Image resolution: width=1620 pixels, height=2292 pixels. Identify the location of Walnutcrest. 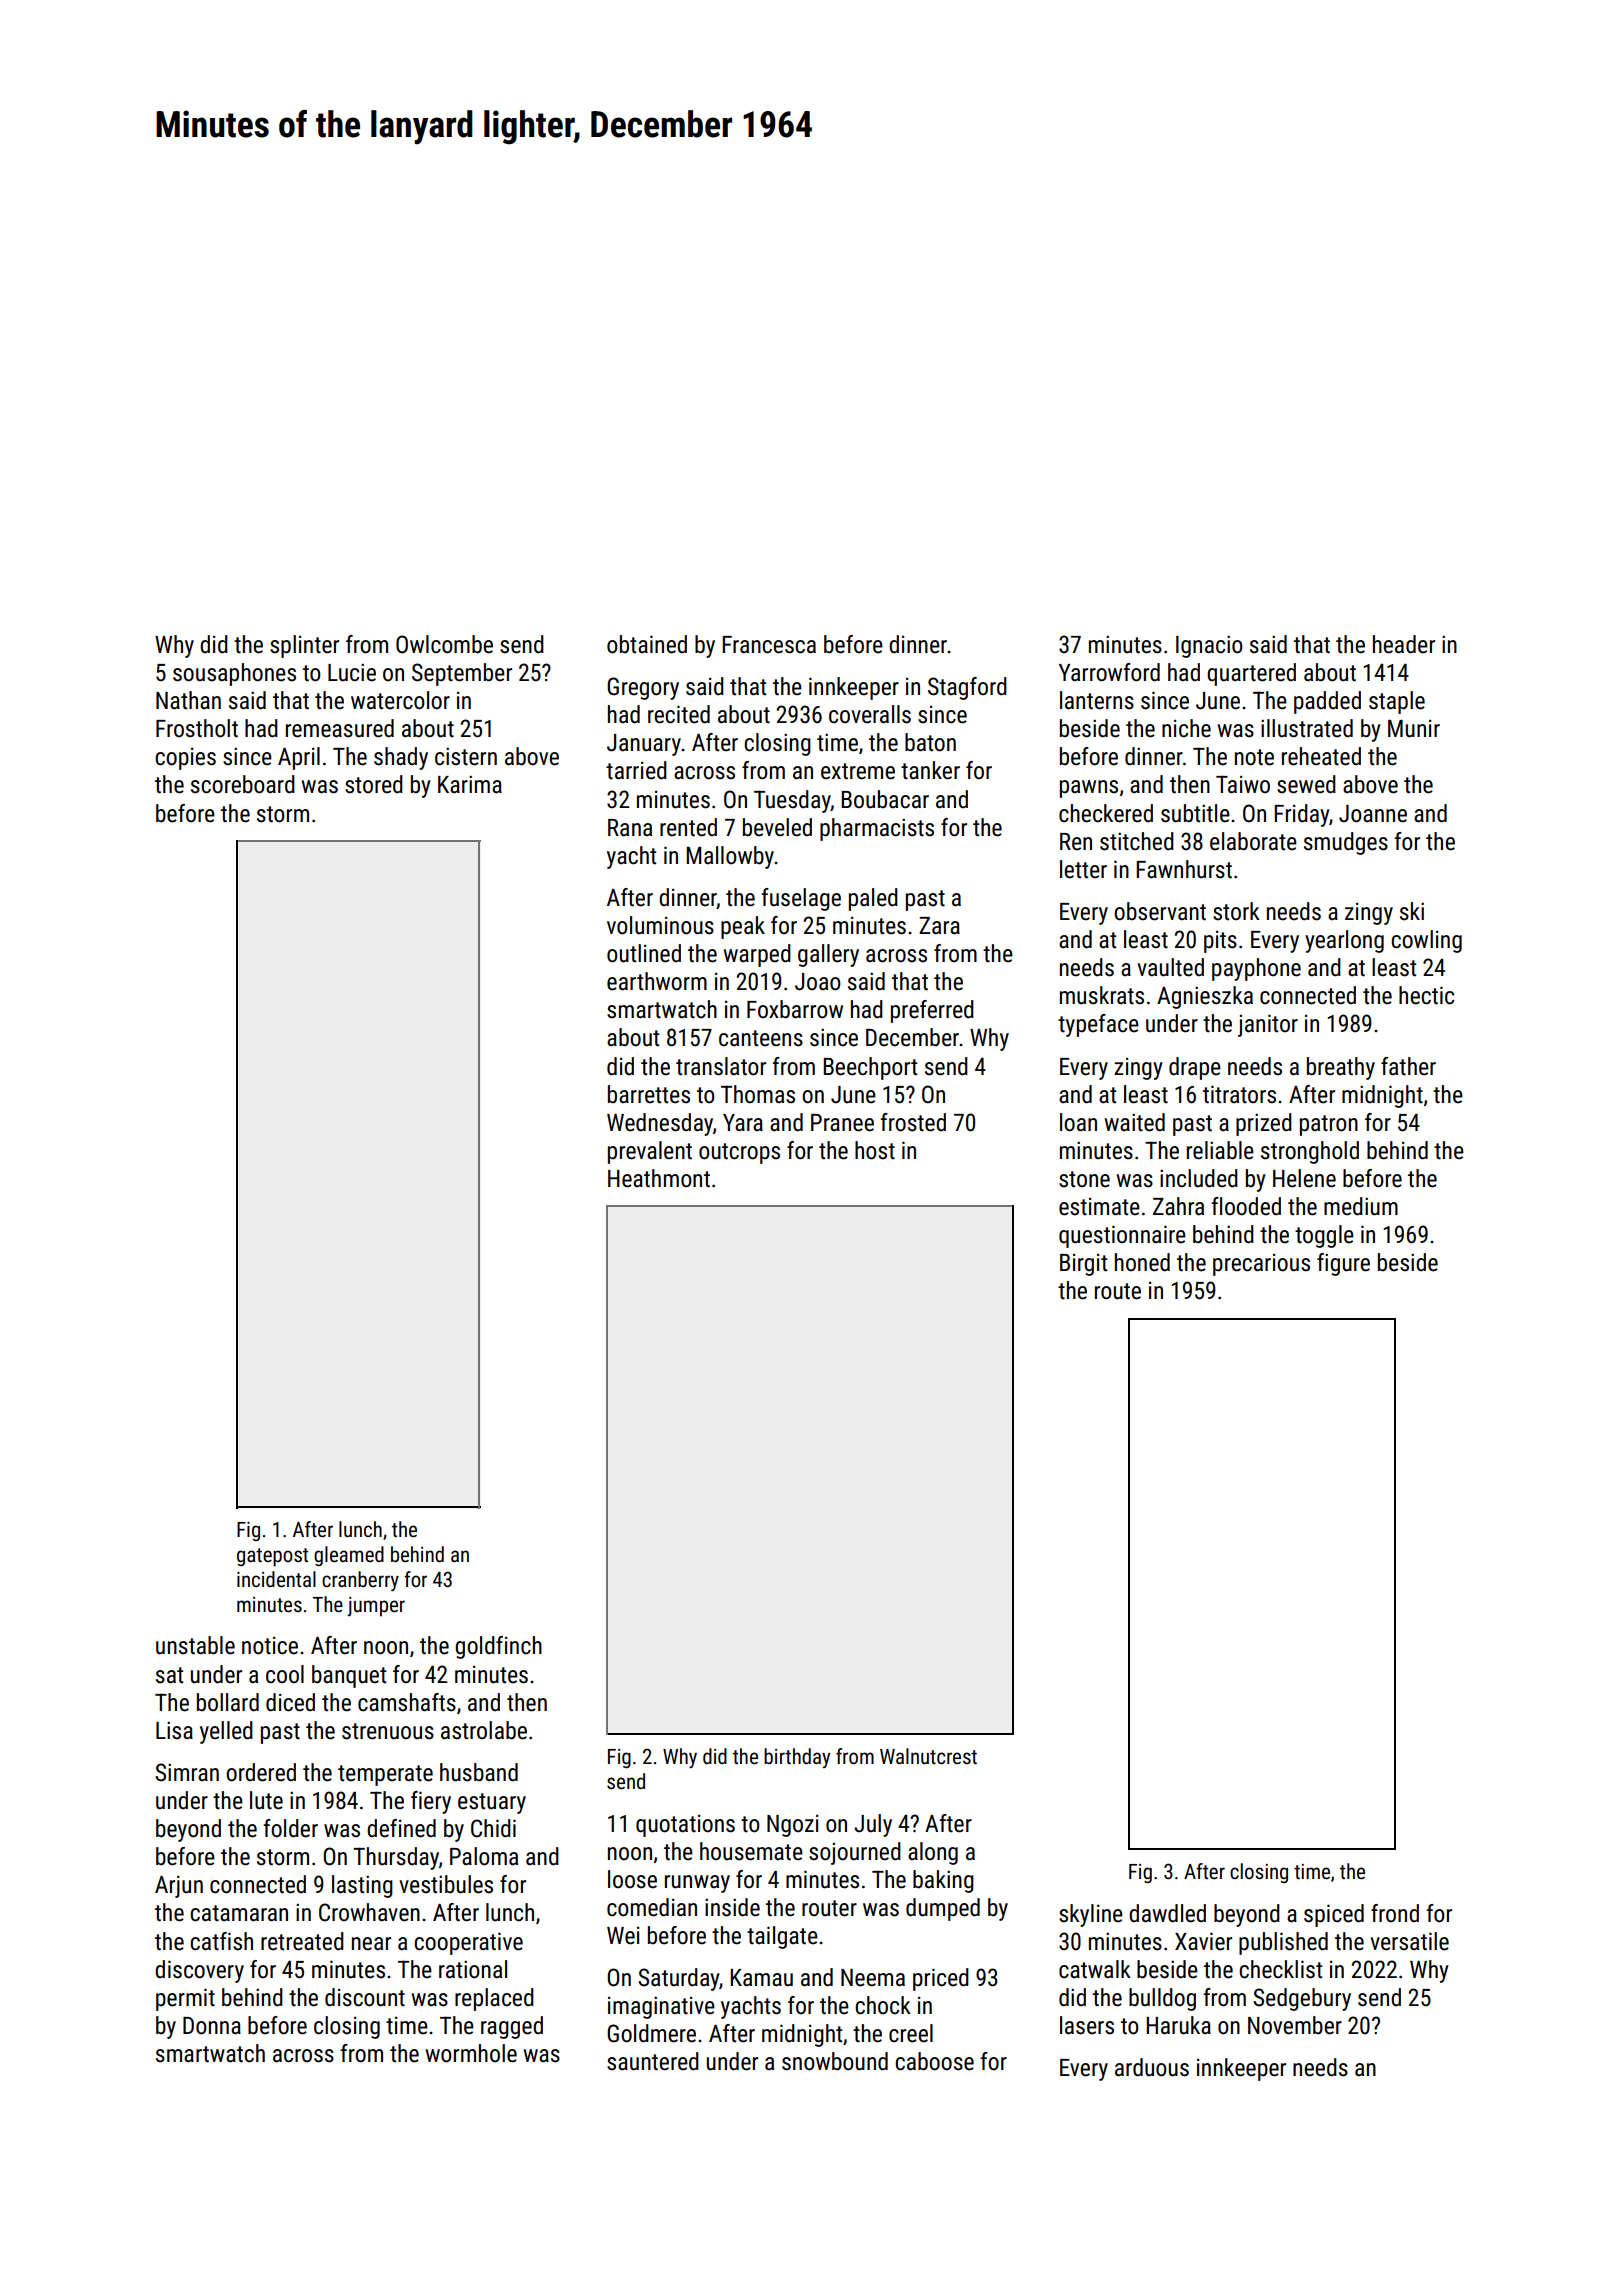
(928, 1756).
